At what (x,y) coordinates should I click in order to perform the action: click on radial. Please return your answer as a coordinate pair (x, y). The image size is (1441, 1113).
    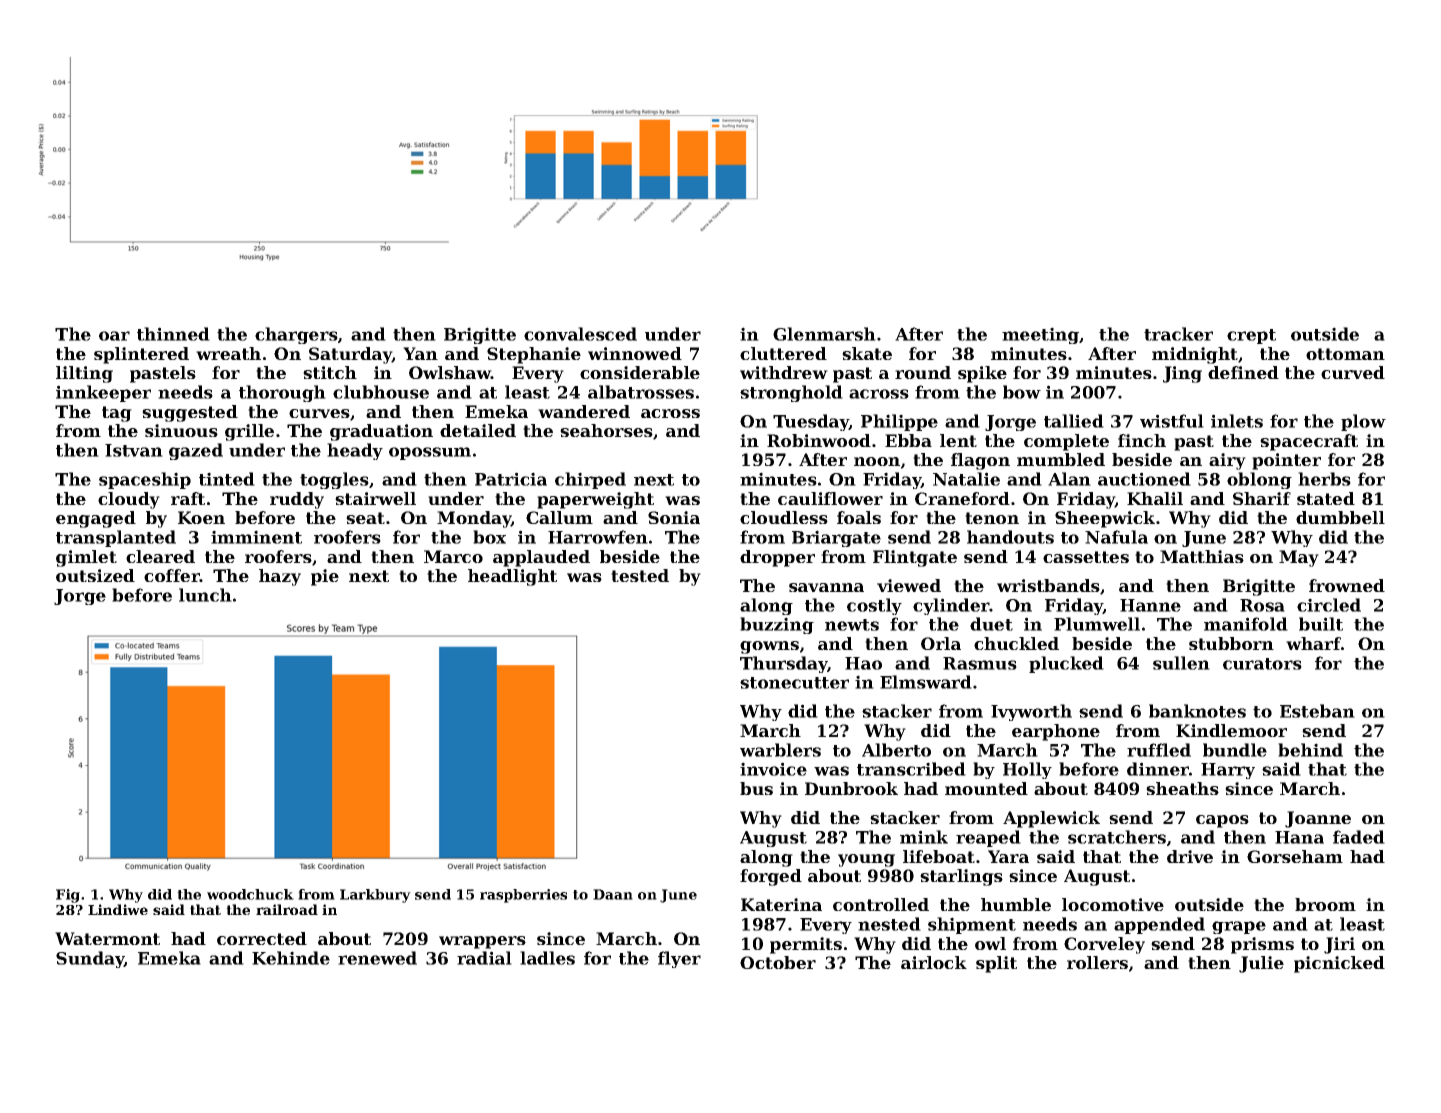
    Looking at the image, I should click on (484, 958).
